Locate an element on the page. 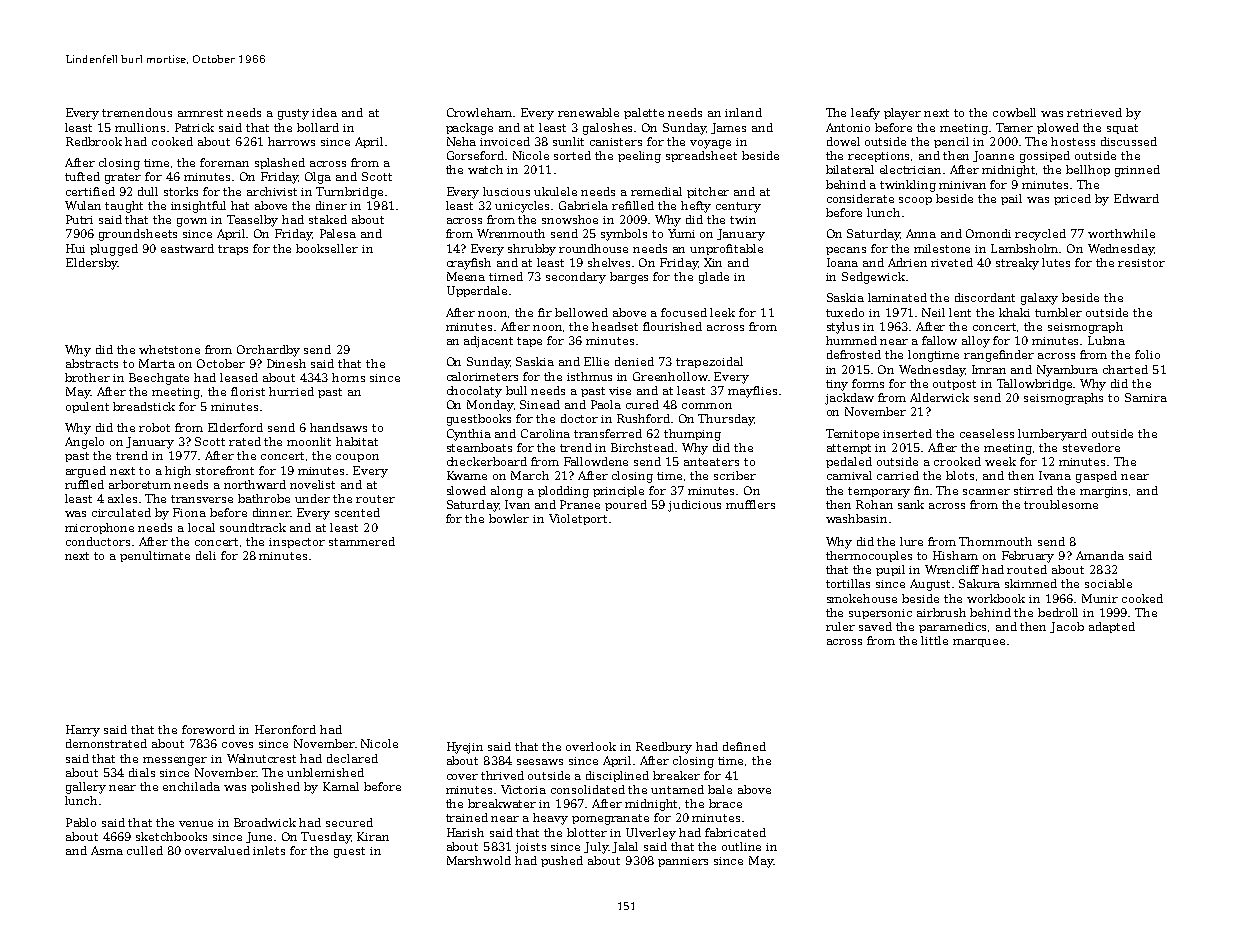 The height and width of the document is (952, 1233). outline is located at coordinates (741, 846).
